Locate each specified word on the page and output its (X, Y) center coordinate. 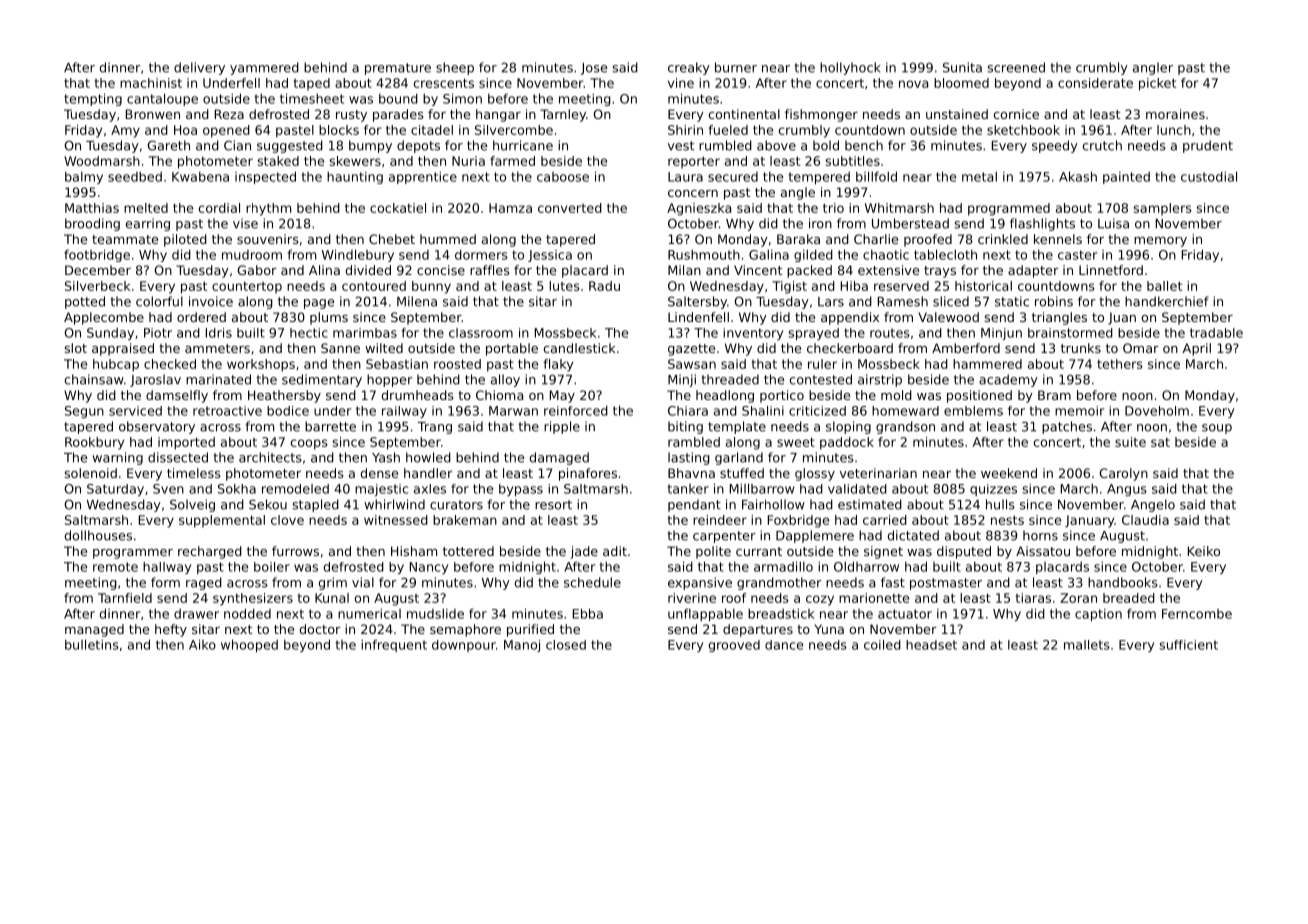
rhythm (268, 209)
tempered (819, 178)
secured (733, 177)
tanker (688, 489)
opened (226, 131)
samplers (1163, 209)
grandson (905, 427)
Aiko (202, 644)
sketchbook (1023, 130)
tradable (1216, 333)
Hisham (414, 551)
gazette (691, 350)
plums (329, 318)
